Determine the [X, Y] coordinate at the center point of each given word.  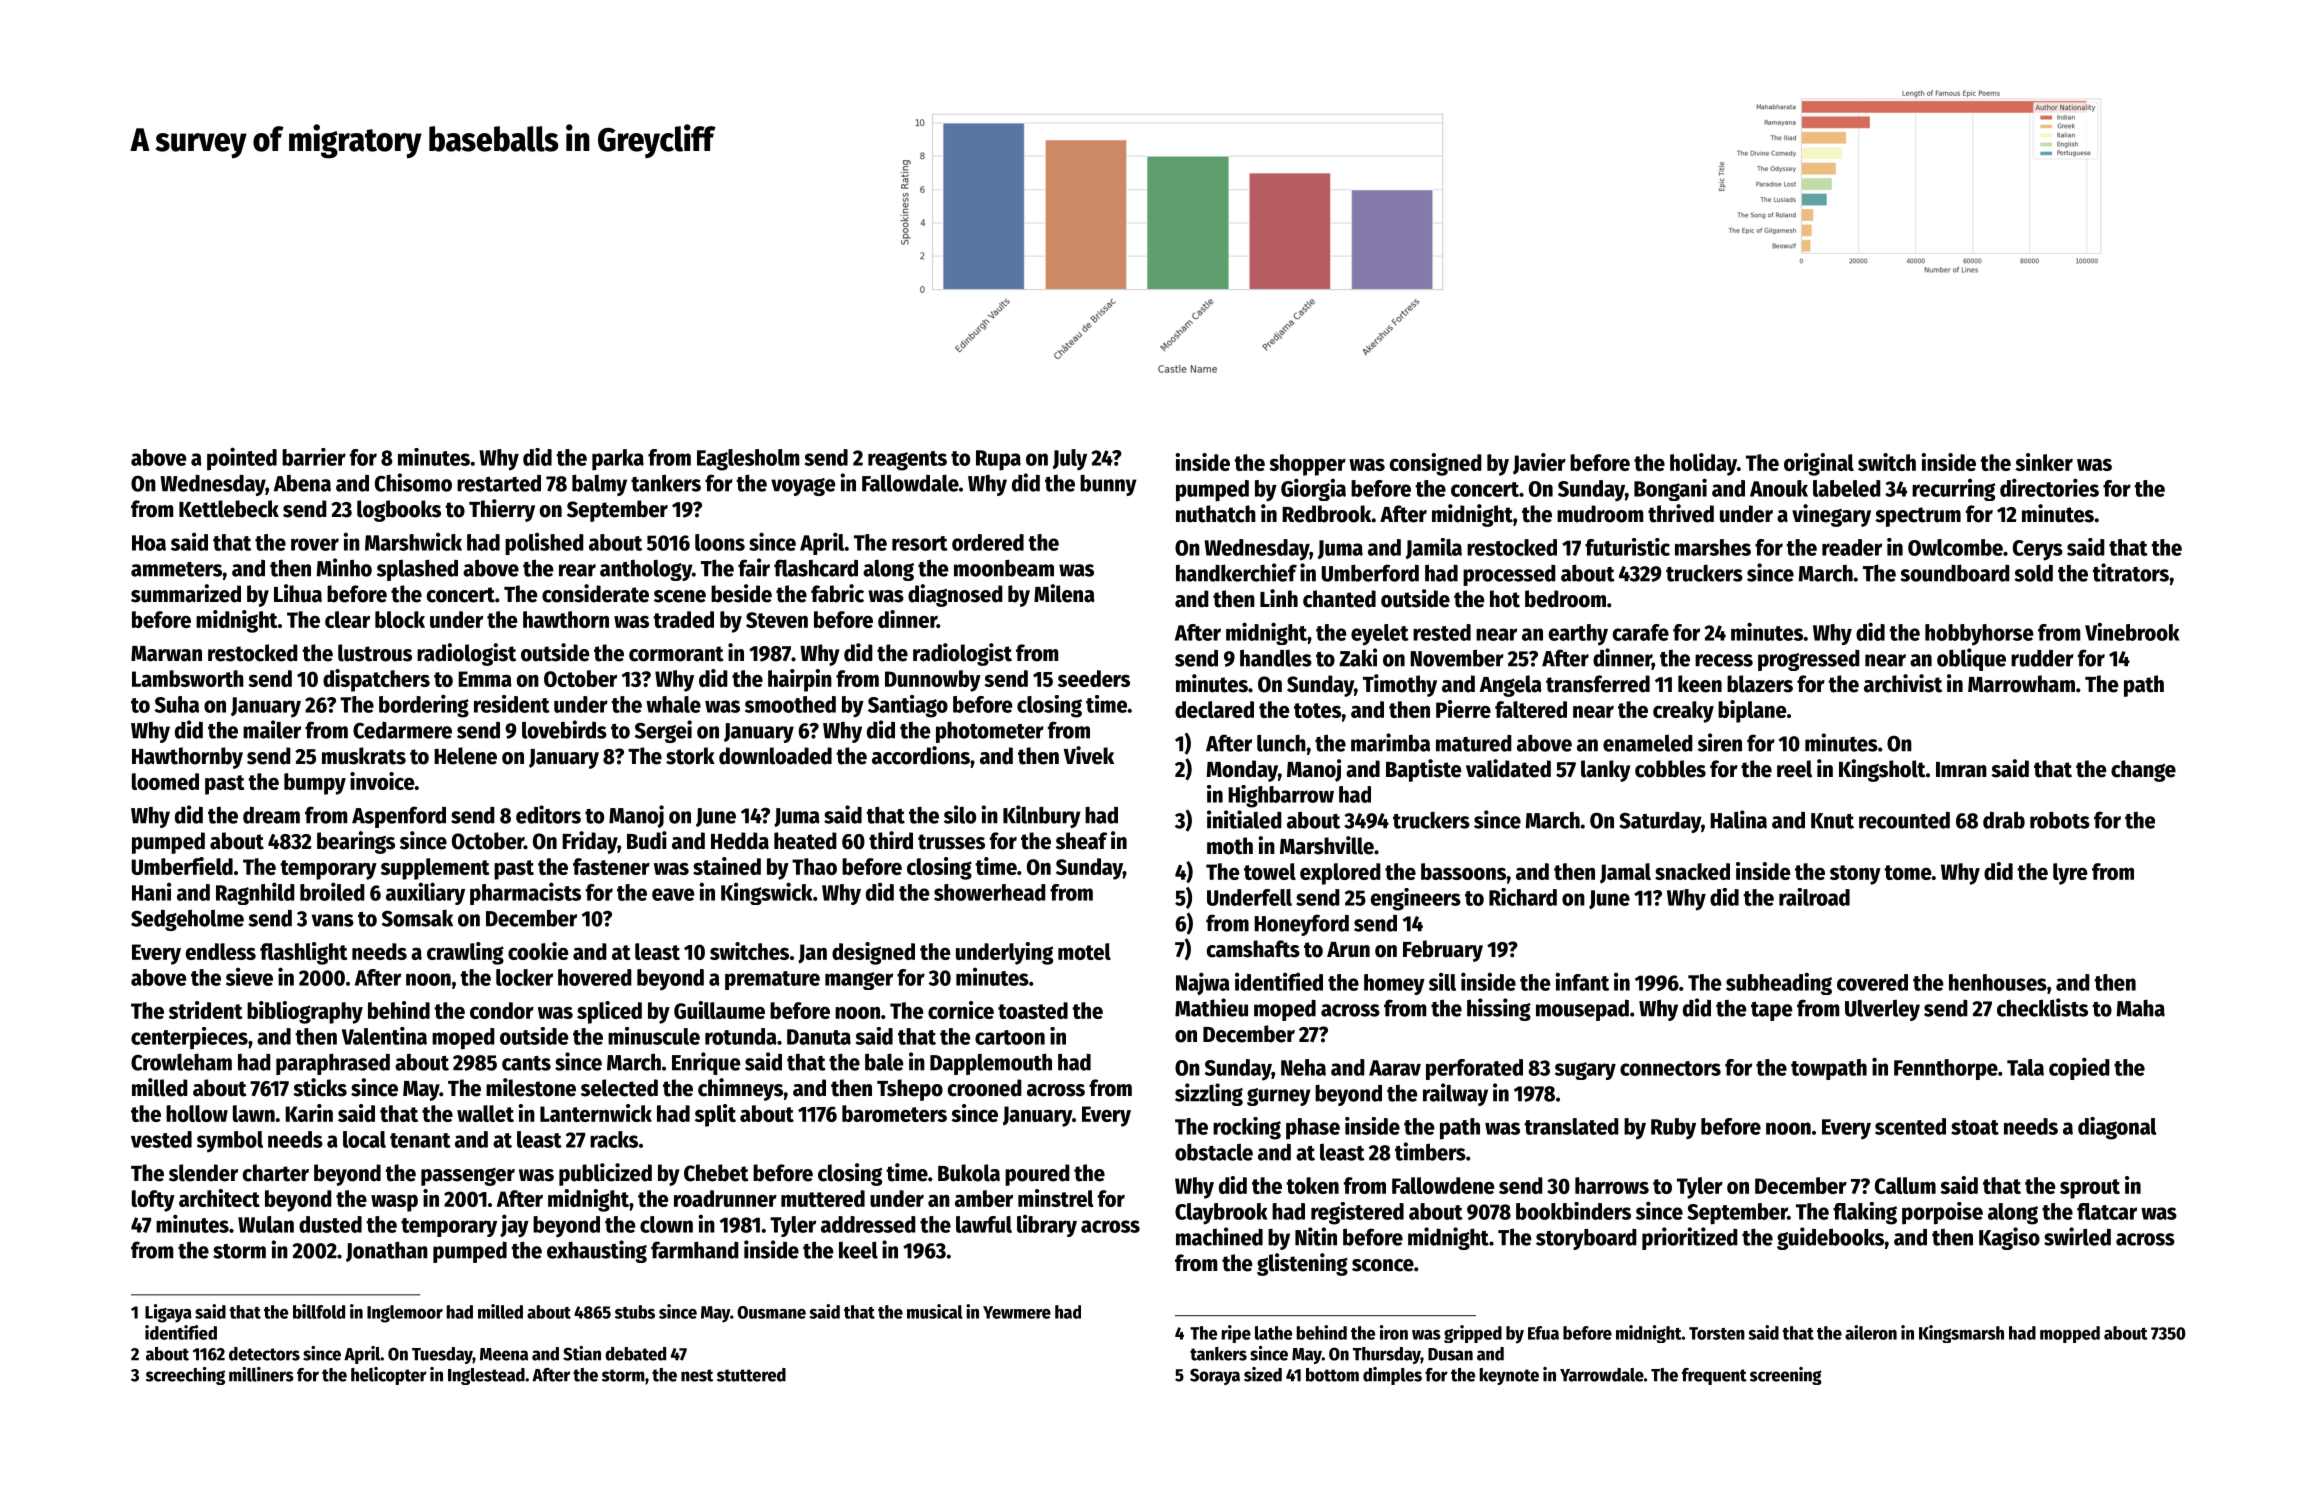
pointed [242, 459]
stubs [635, 1312]
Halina [1738, 819]
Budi [647, 840]
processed [1509, 575]
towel [1270, 871]
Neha [1303, 1067]
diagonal [2117, 1128]
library [1047, 1225]
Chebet [716, 1173]
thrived [1681, 513]
